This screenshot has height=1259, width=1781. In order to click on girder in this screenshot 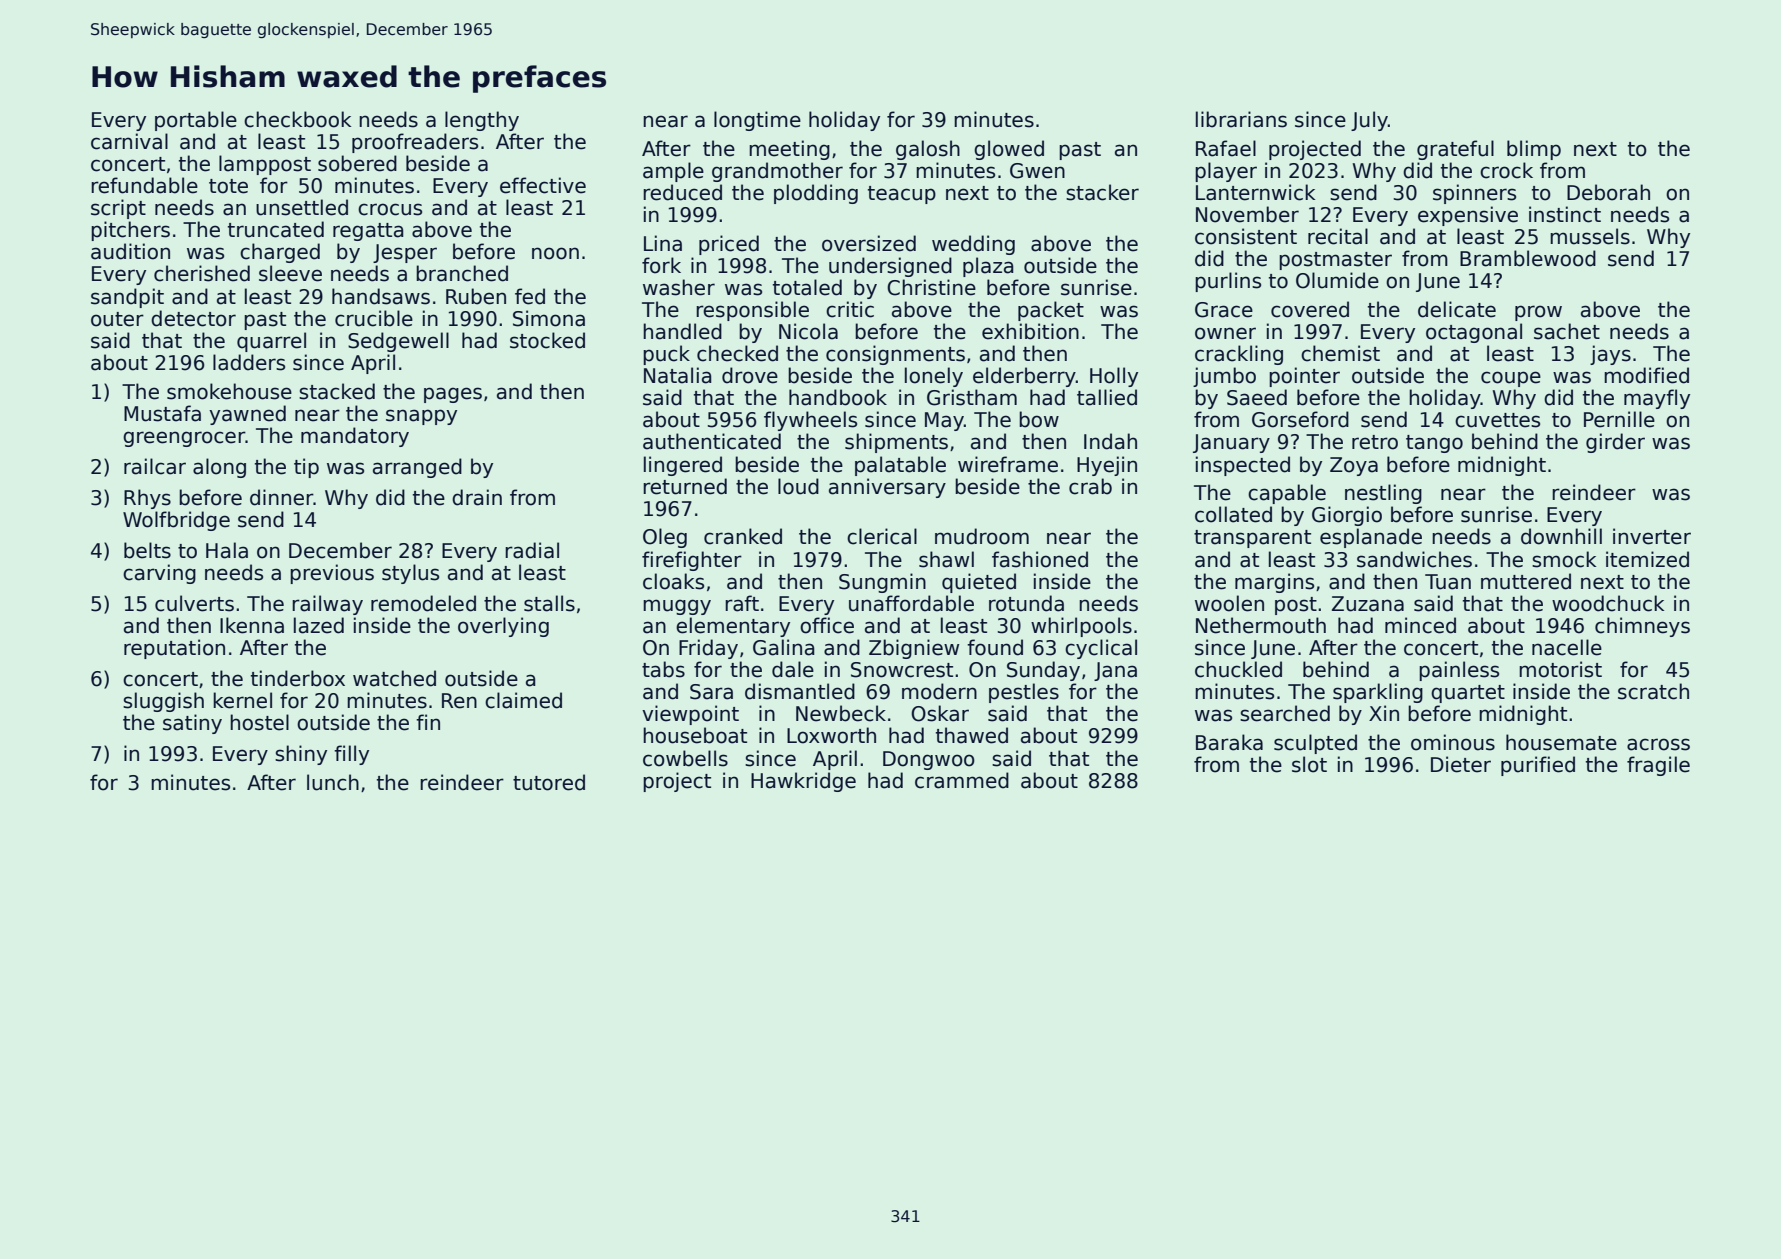, I will do `click(1615, 443)`.
